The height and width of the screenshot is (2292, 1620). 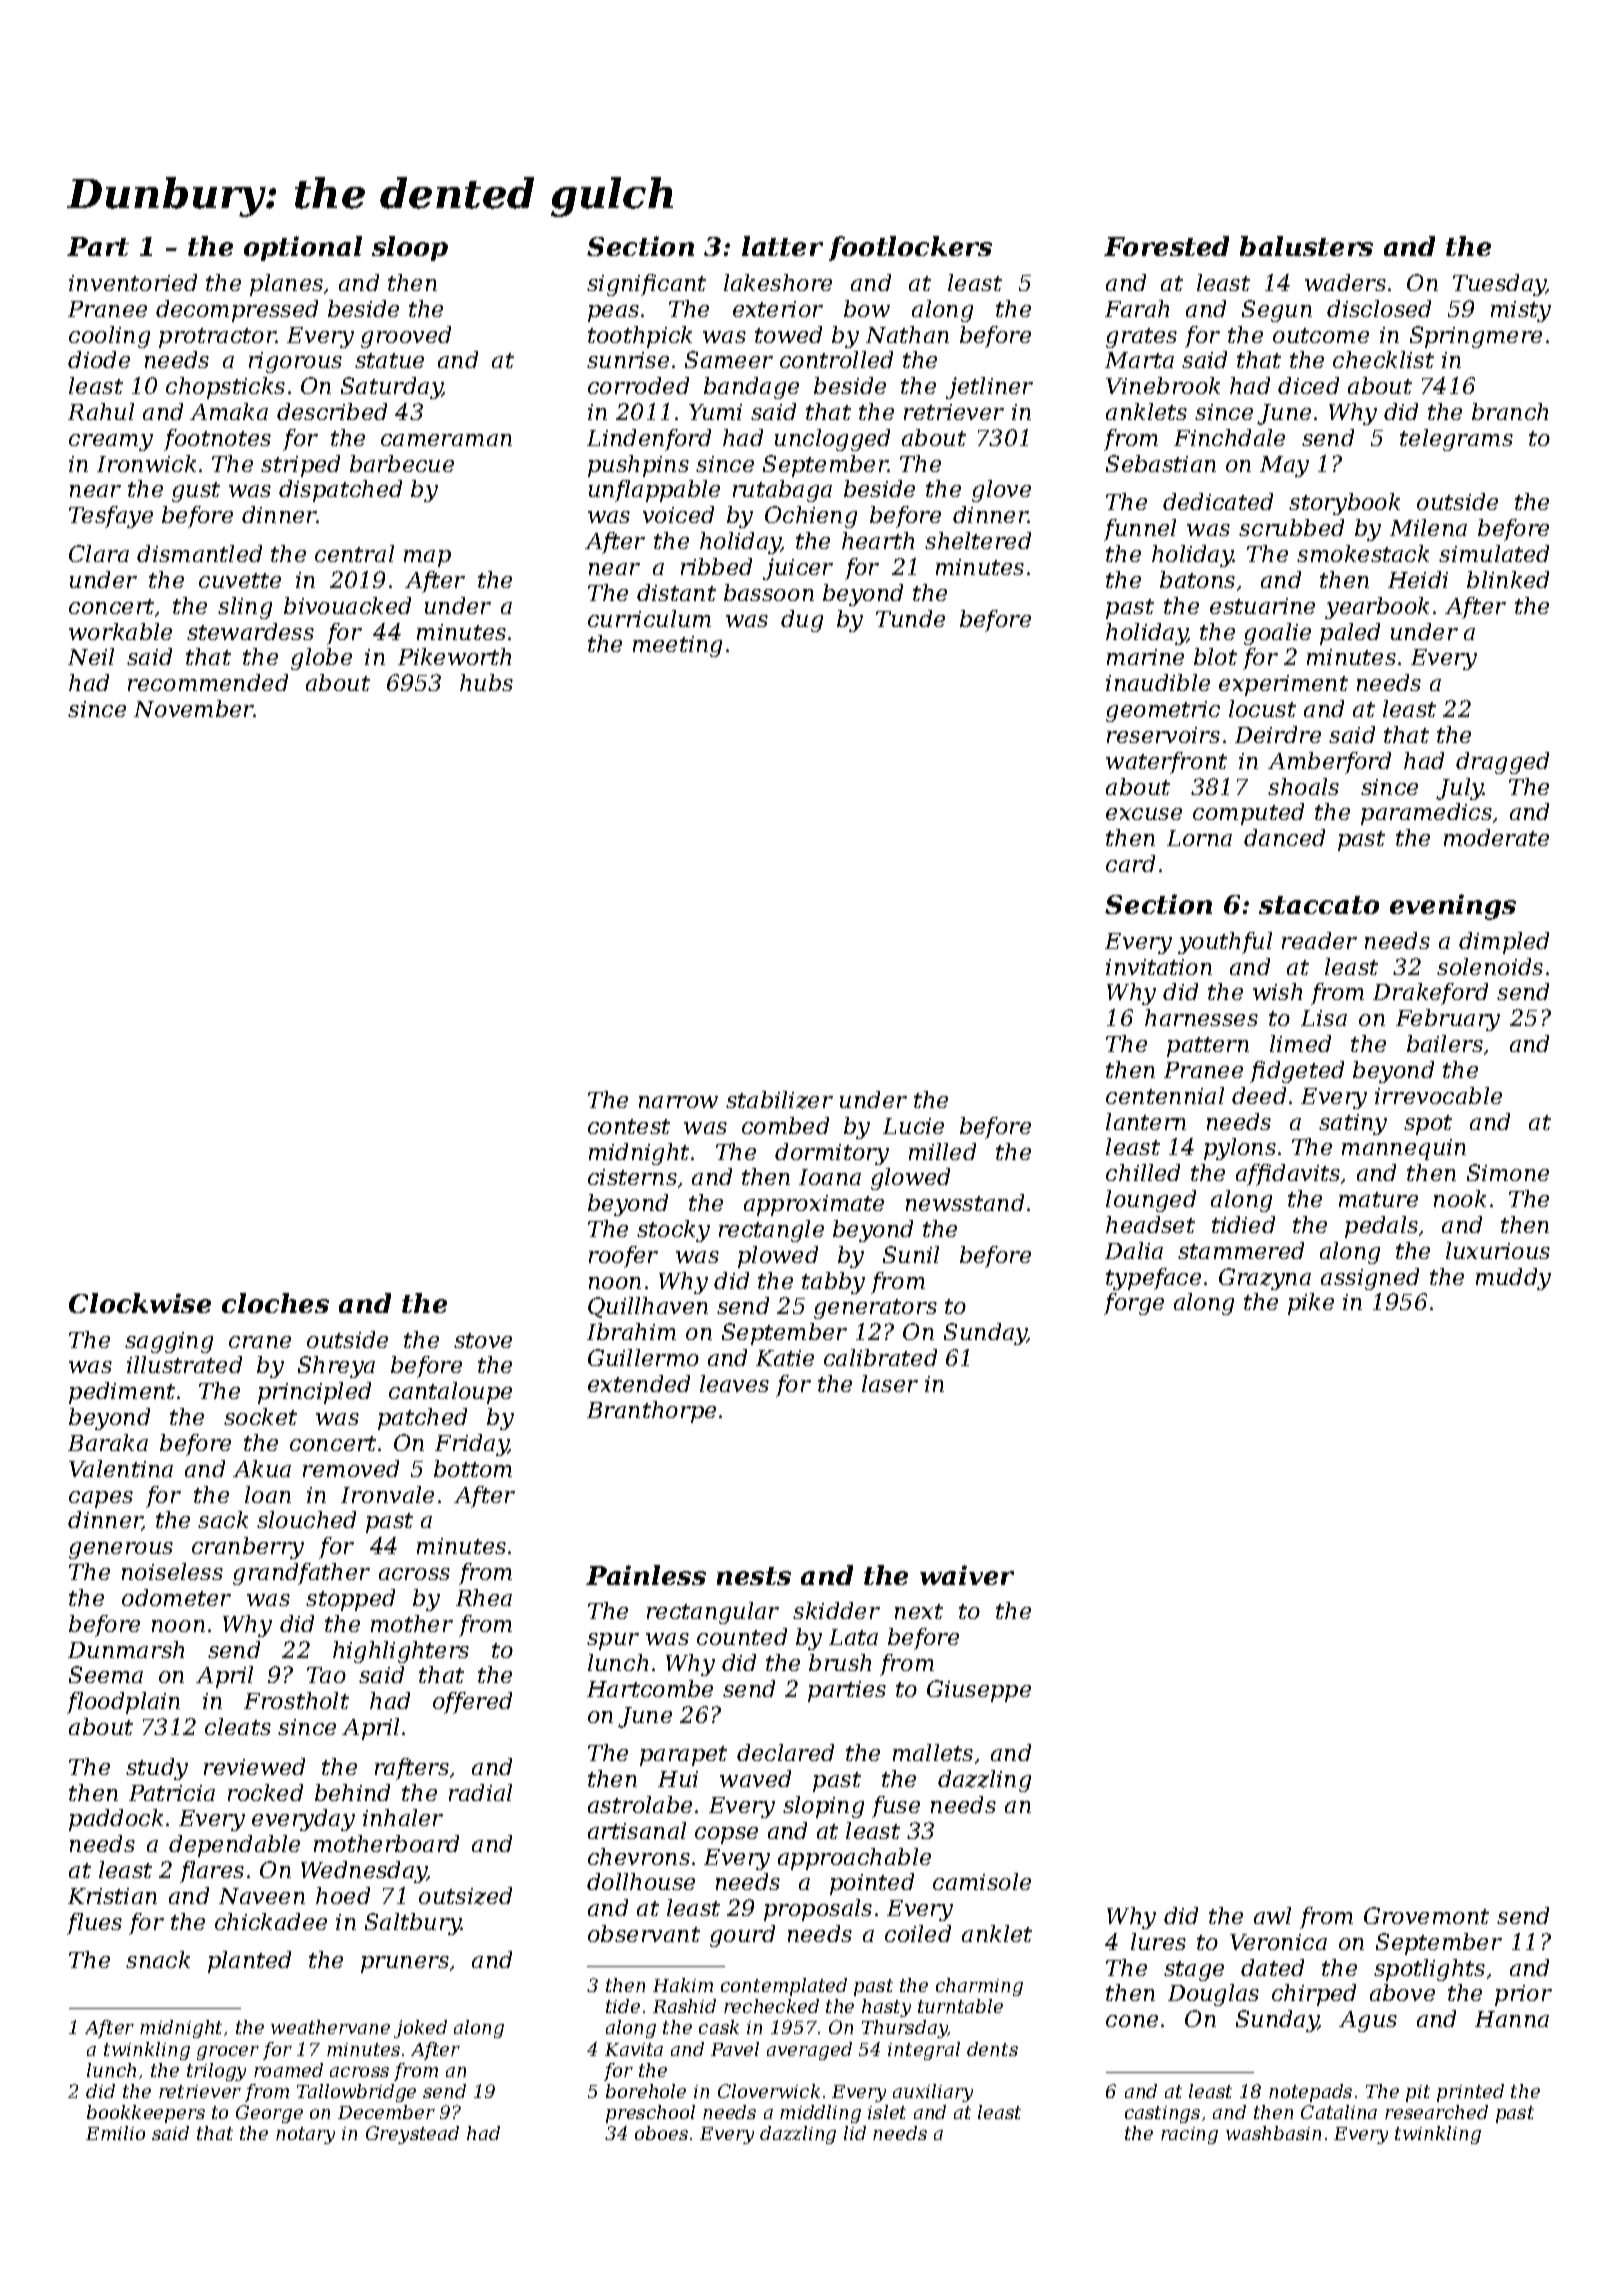 I want to click on meeting, so click(x=677, y=646).
